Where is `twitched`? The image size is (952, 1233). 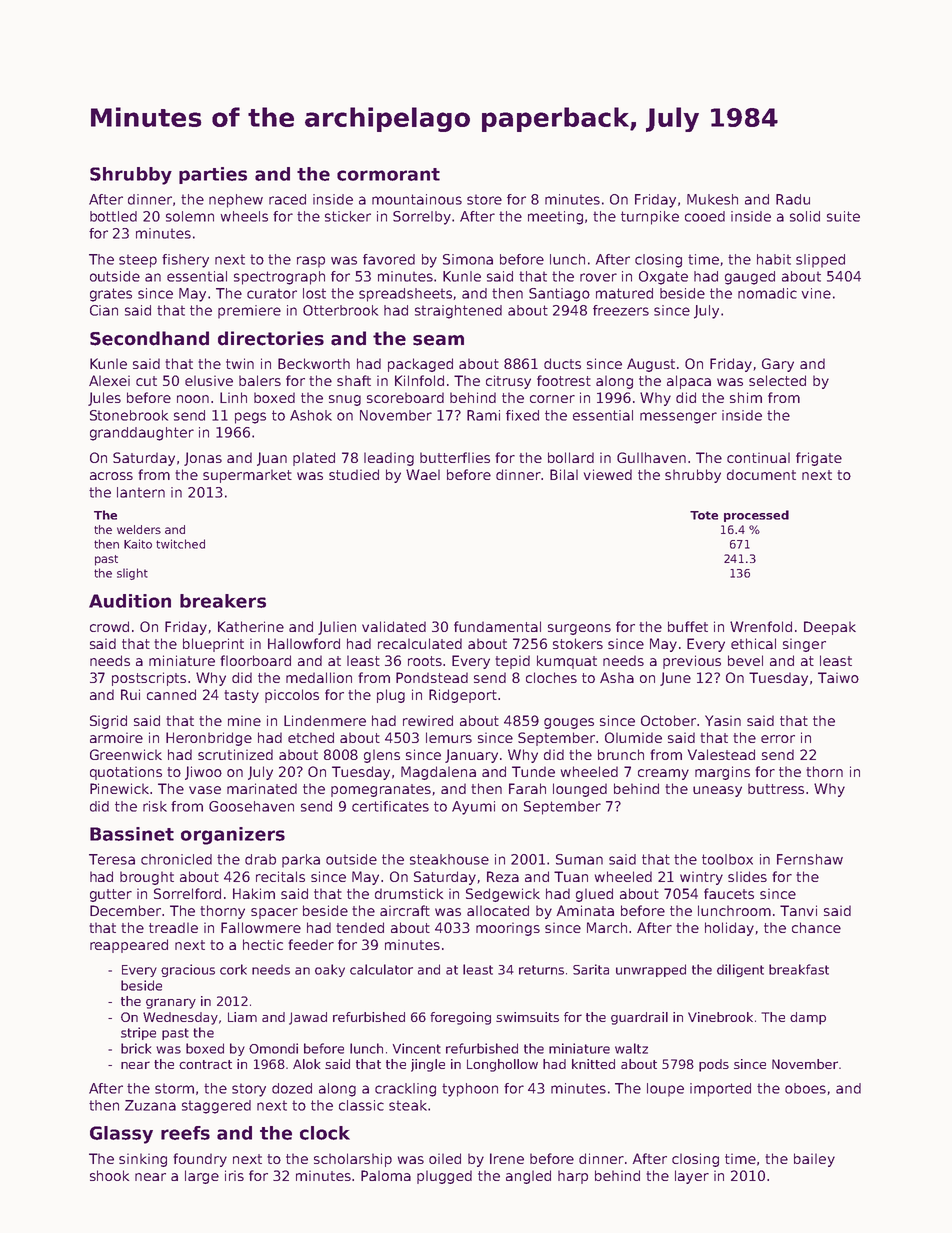
twitched is located at coordinates (180, 544).
